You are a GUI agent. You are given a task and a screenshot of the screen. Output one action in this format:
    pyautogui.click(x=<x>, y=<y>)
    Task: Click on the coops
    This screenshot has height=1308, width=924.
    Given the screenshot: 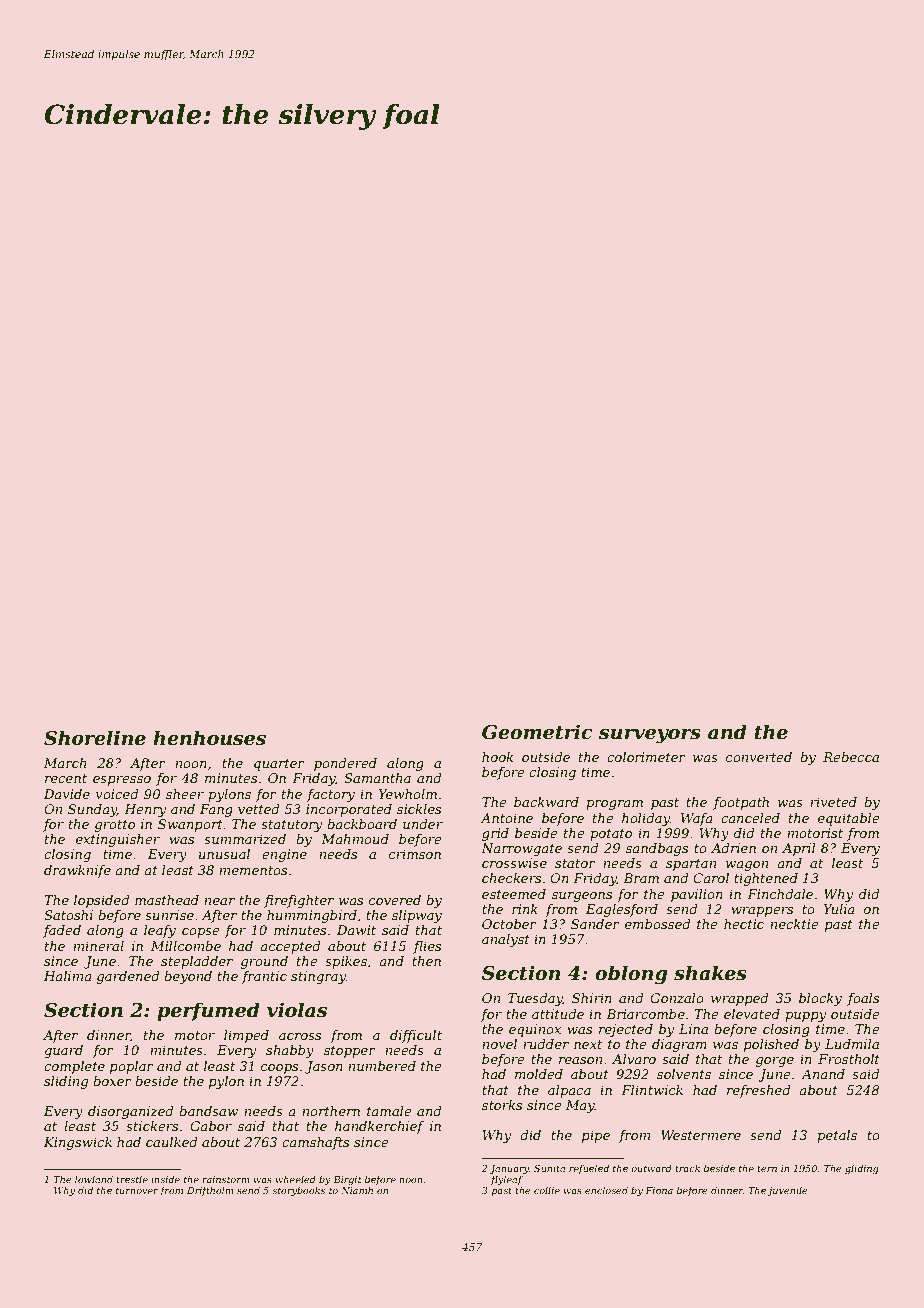 What is the action you would take?
    pyautogui.click(x=279, y=1069)
